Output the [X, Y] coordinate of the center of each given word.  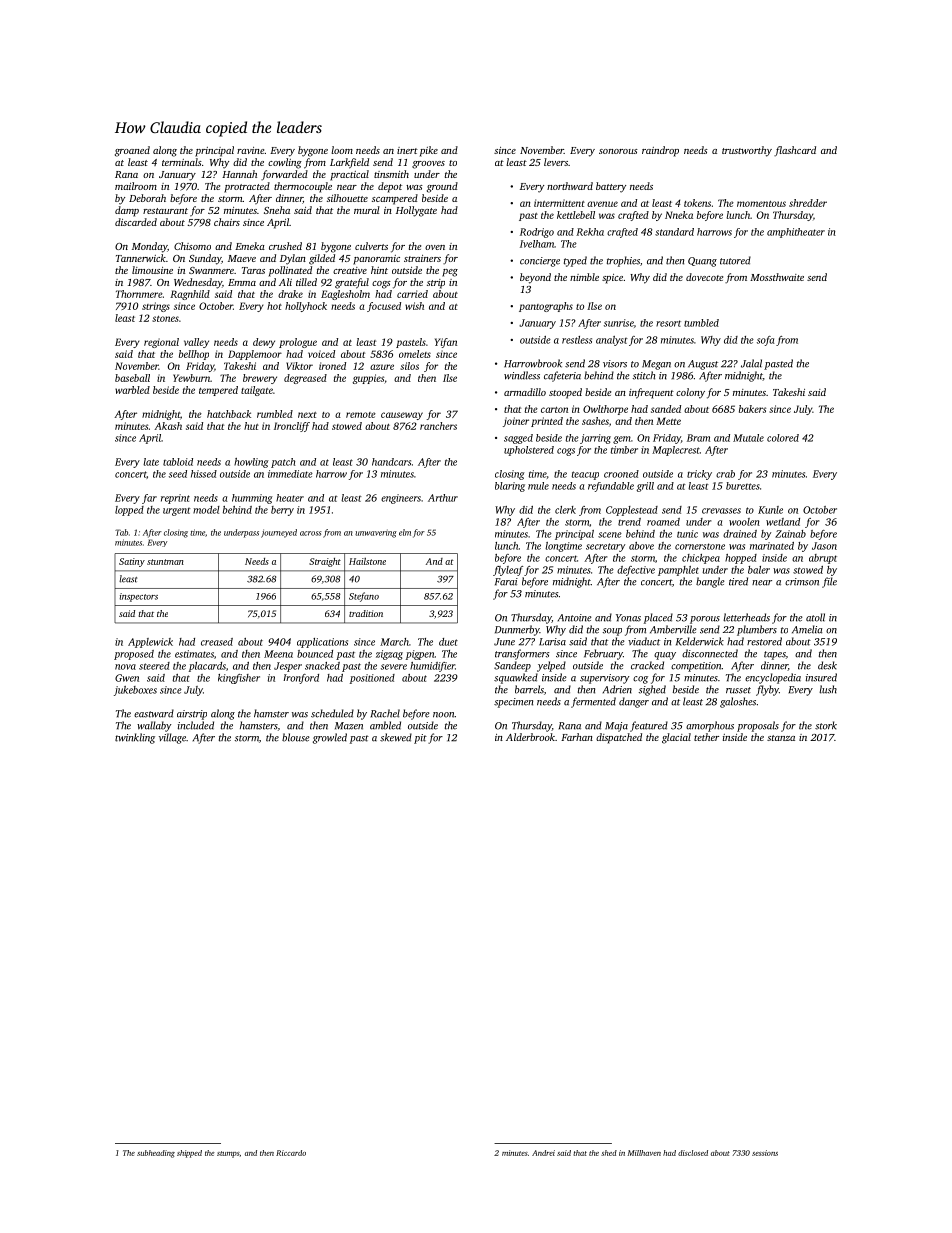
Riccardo [291, 1153]
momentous [761, 204]
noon [444, 715]
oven [435, 247]
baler [759, 570]
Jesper [288, 667]
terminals [182, 162]
